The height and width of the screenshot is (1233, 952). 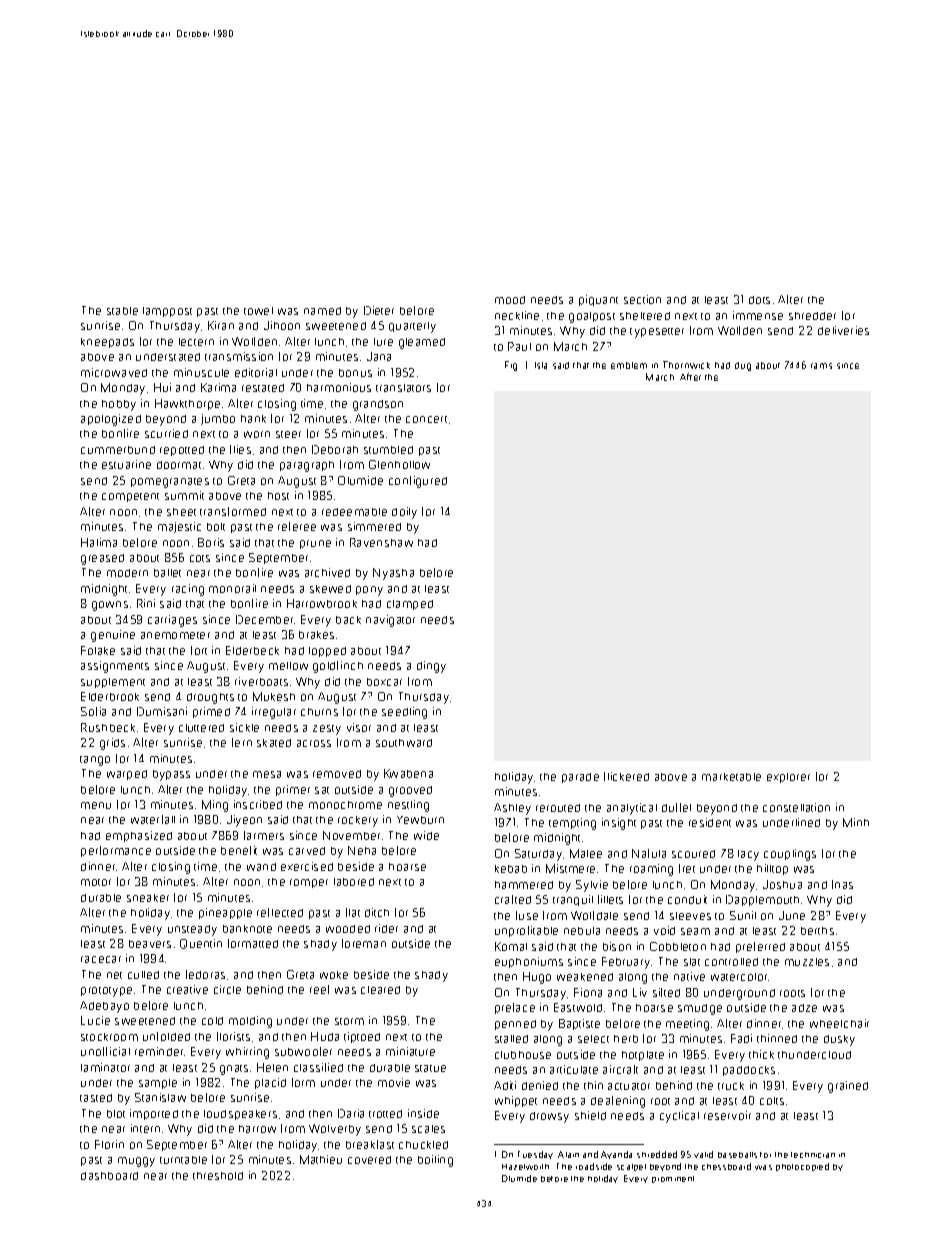 I want to click on Sunil, so click(x=743, y=915).
